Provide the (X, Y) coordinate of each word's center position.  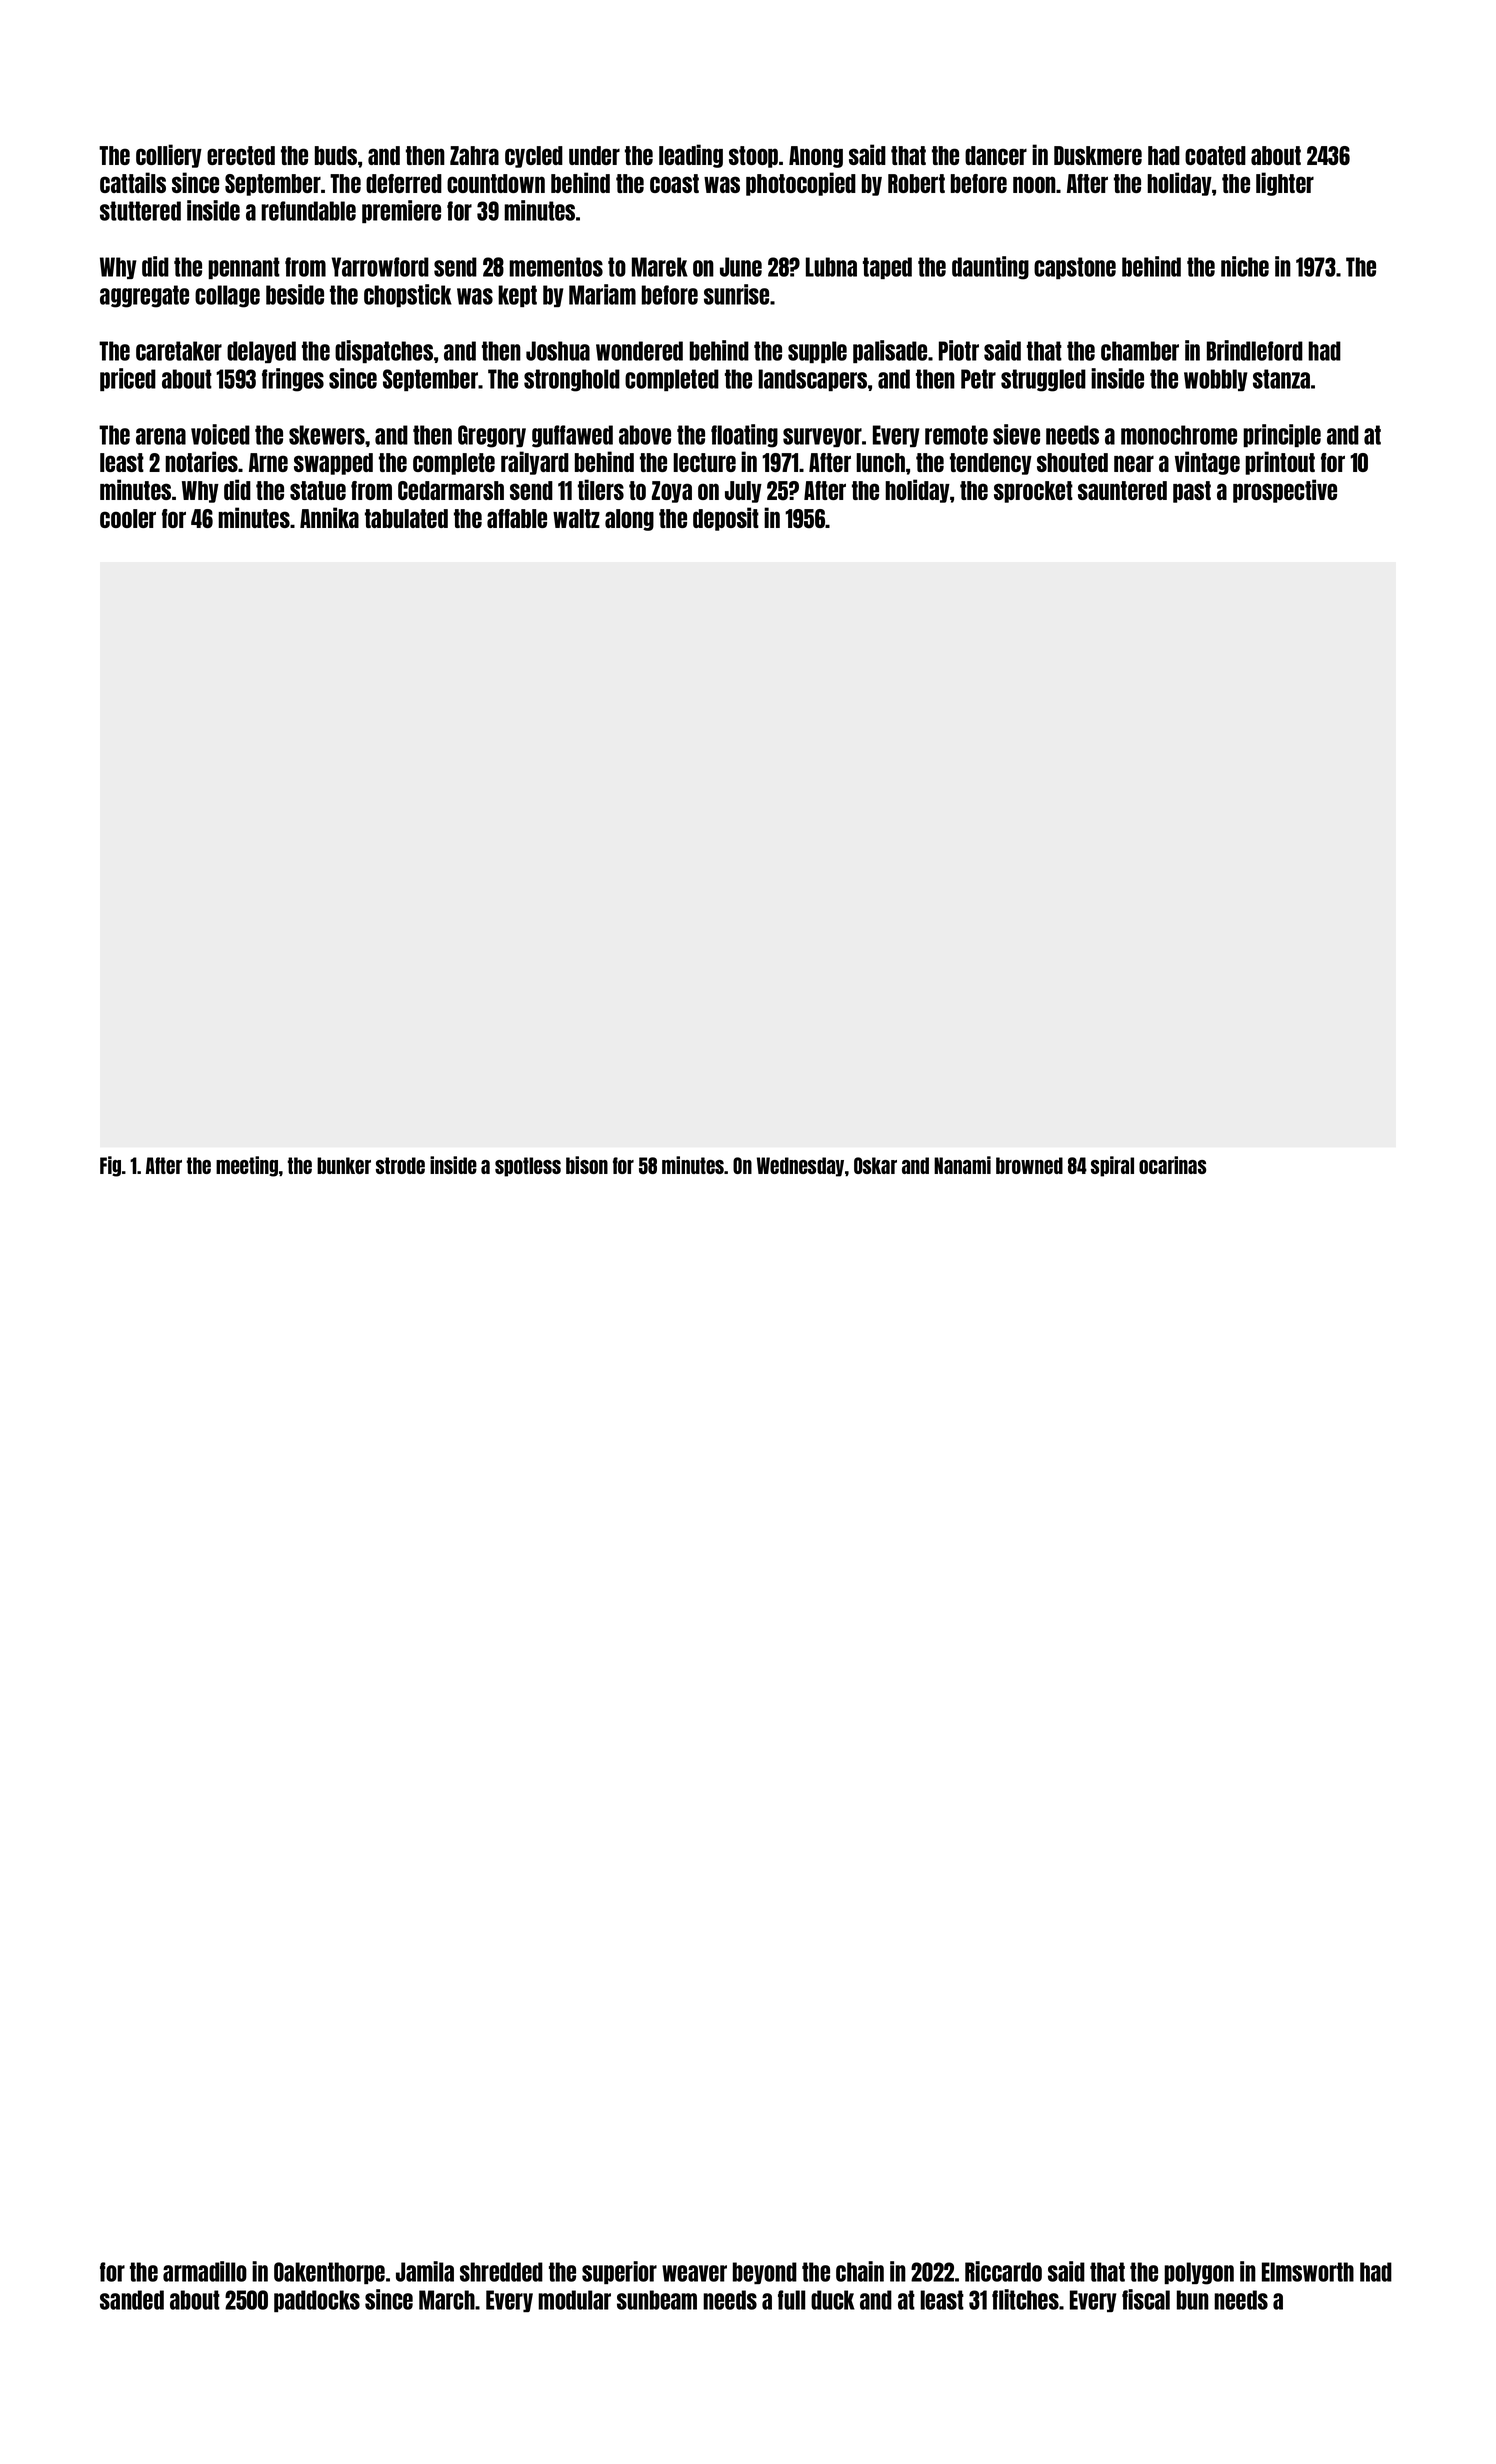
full (791, 2300)
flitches (1025, 2299)
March (447, 2300)
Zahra (474, 155)
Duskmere (1098, 155)
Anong (816, 157)
